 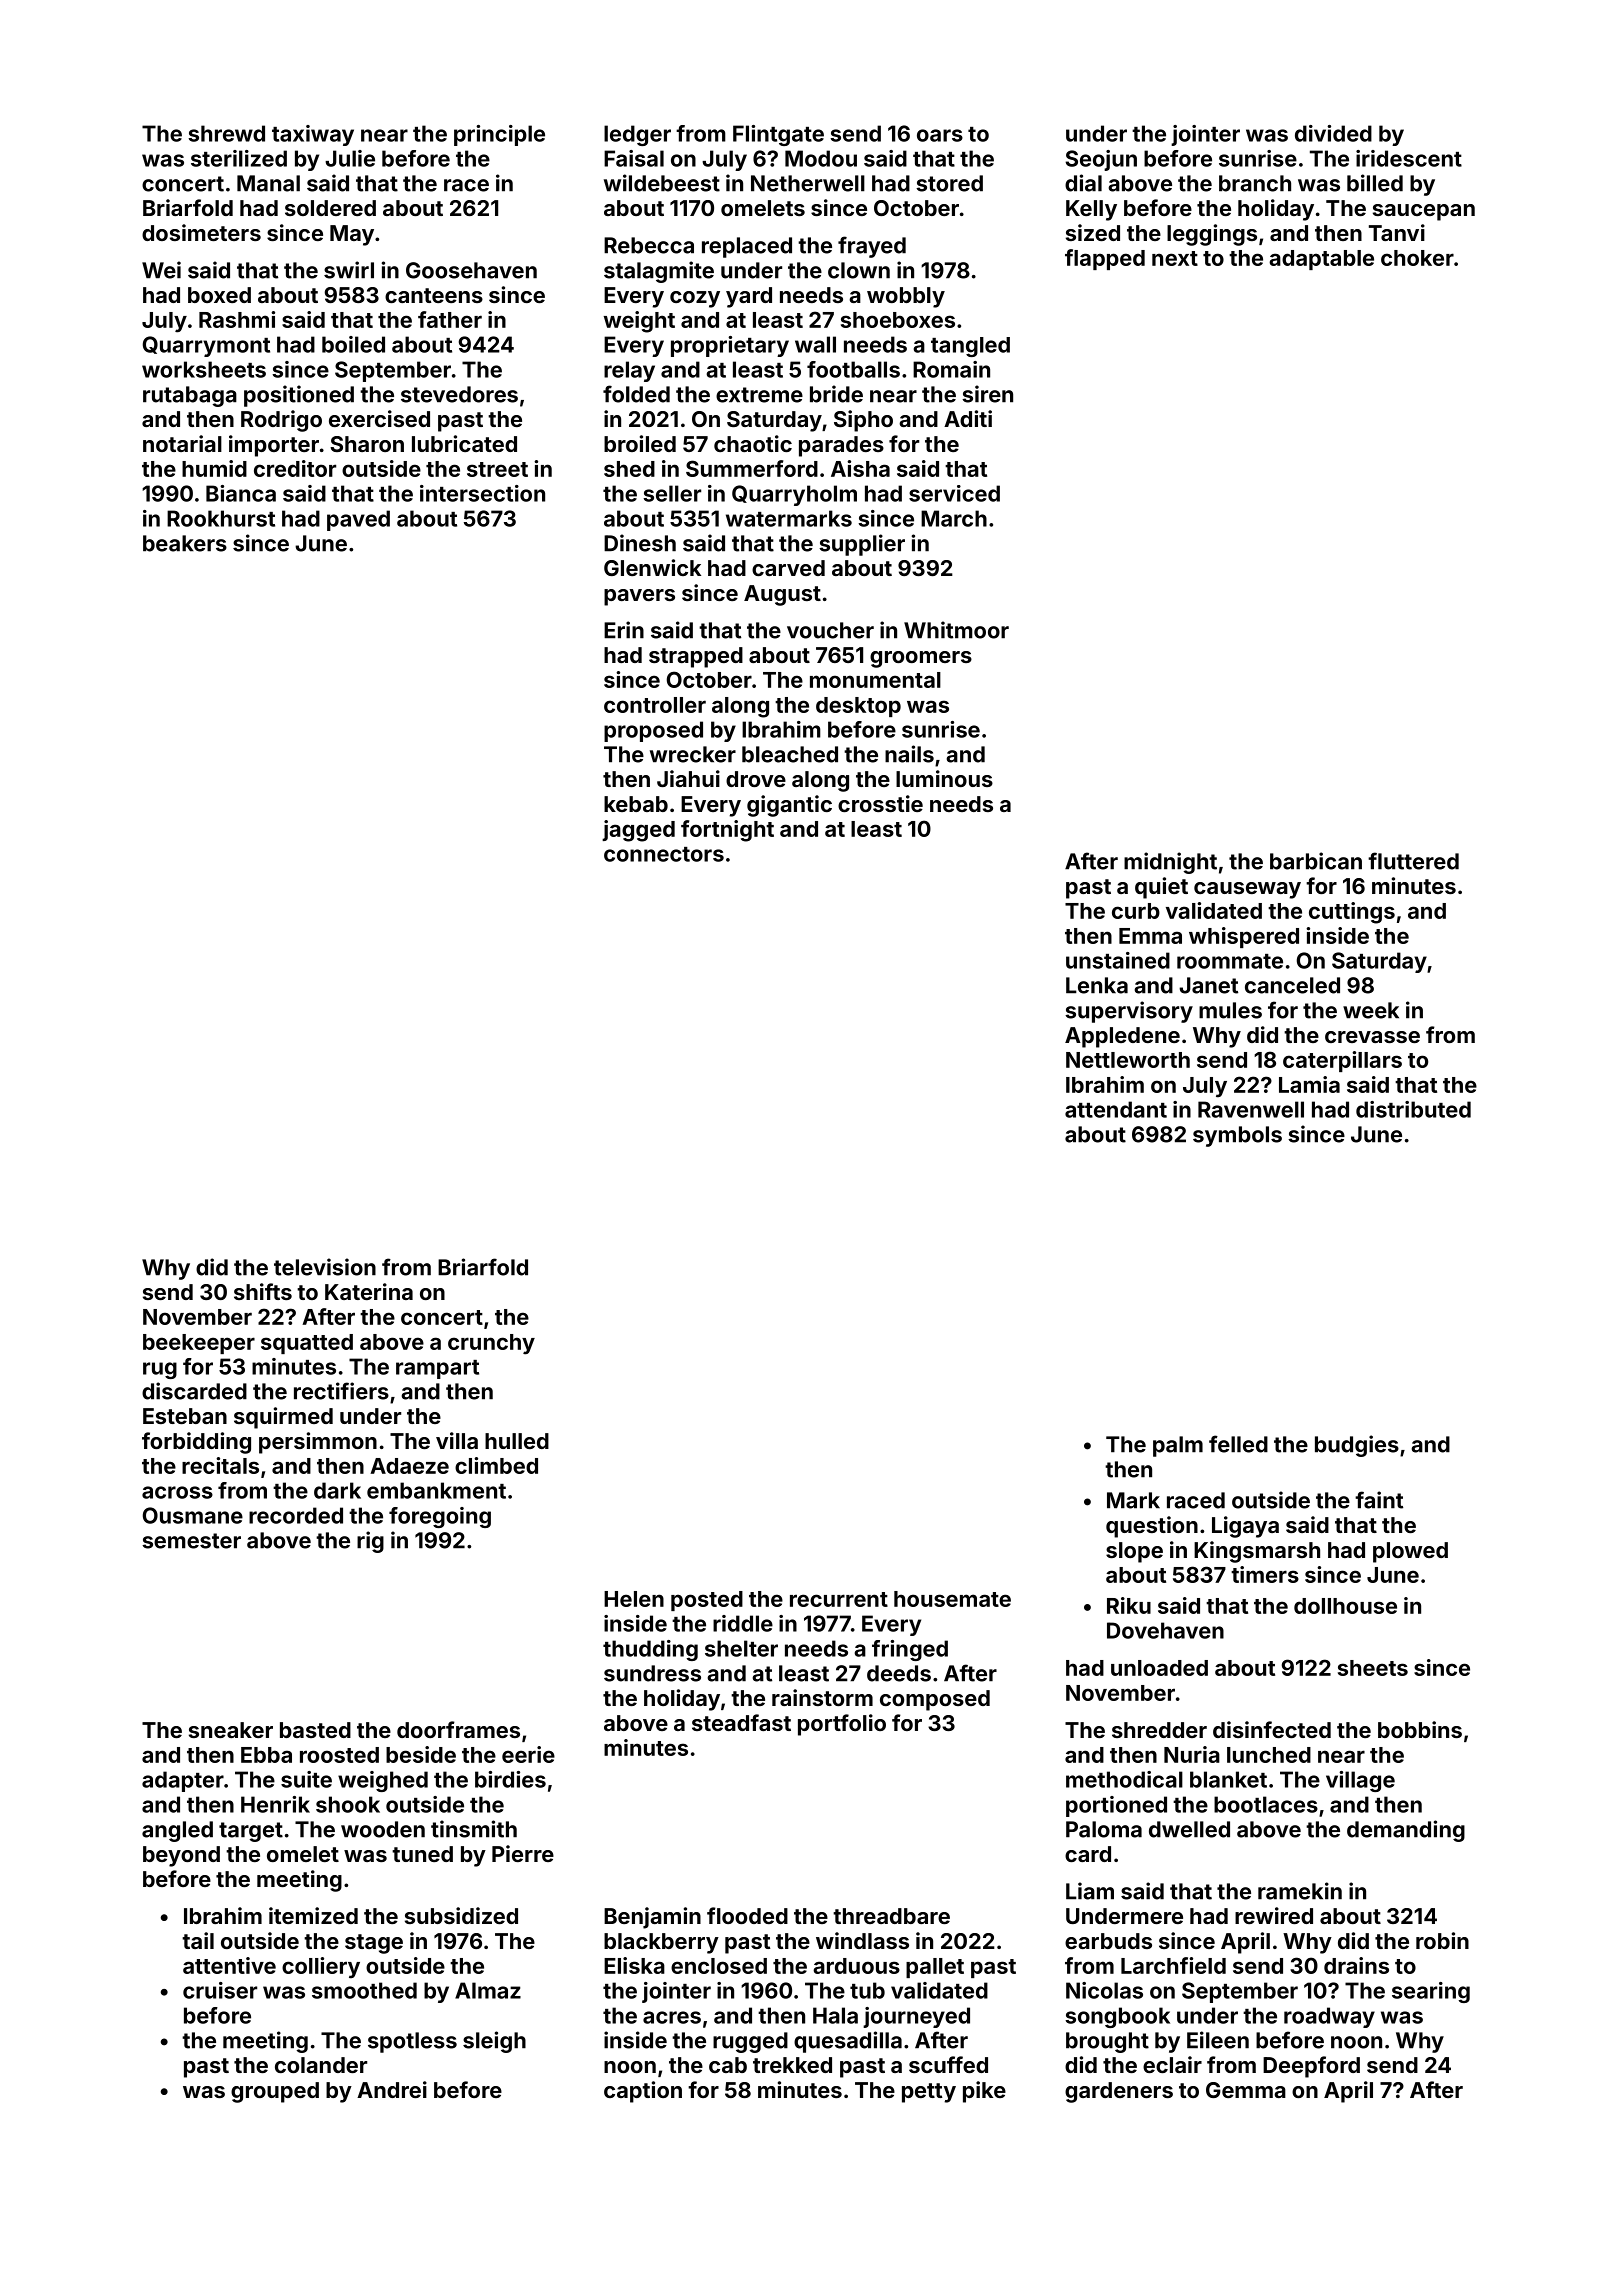 I want to click on jagged, so click(x=638, y=831).
